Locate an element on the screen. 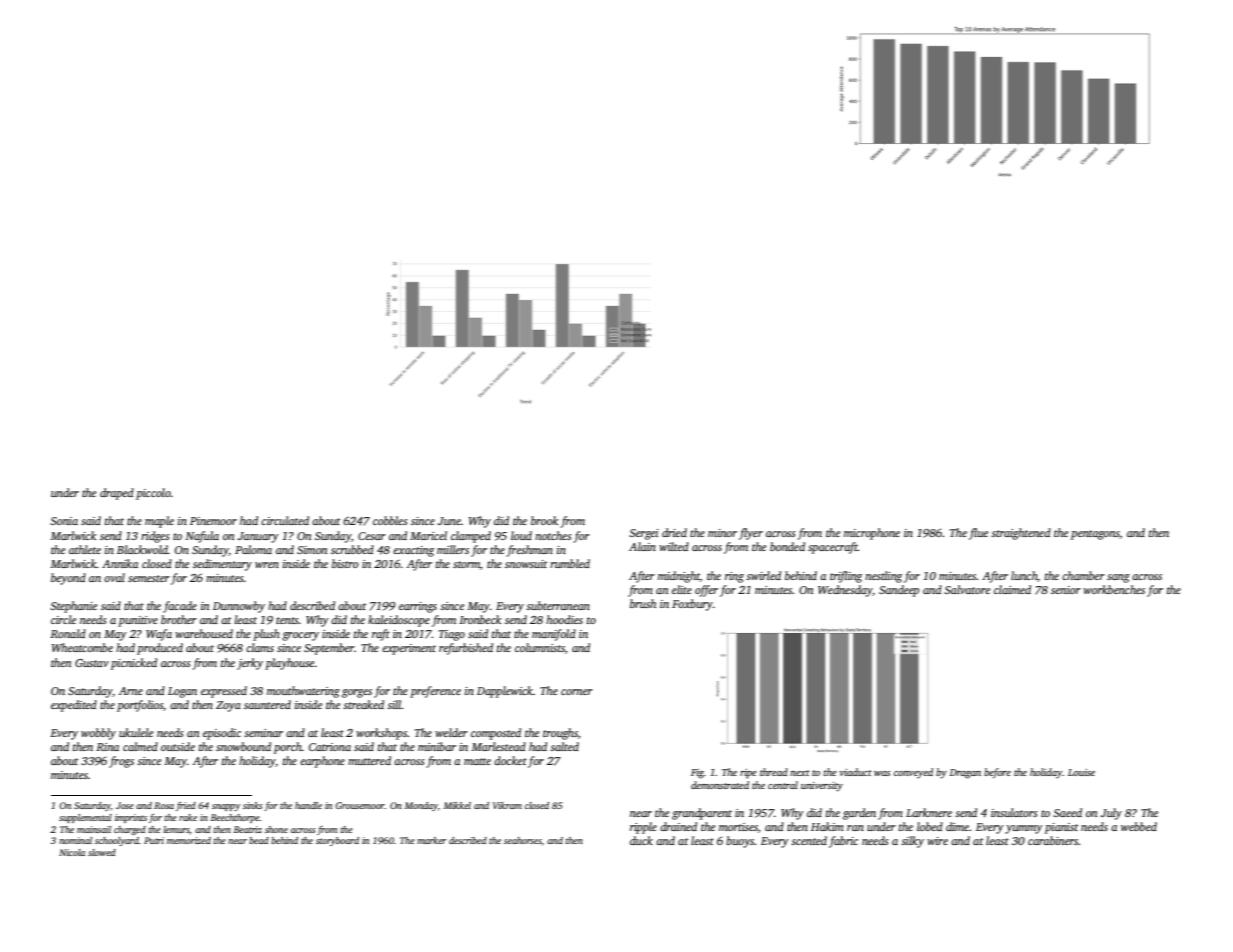 This screenshot has height=952, width=1233. flue is located at coordinates (978, 534).
